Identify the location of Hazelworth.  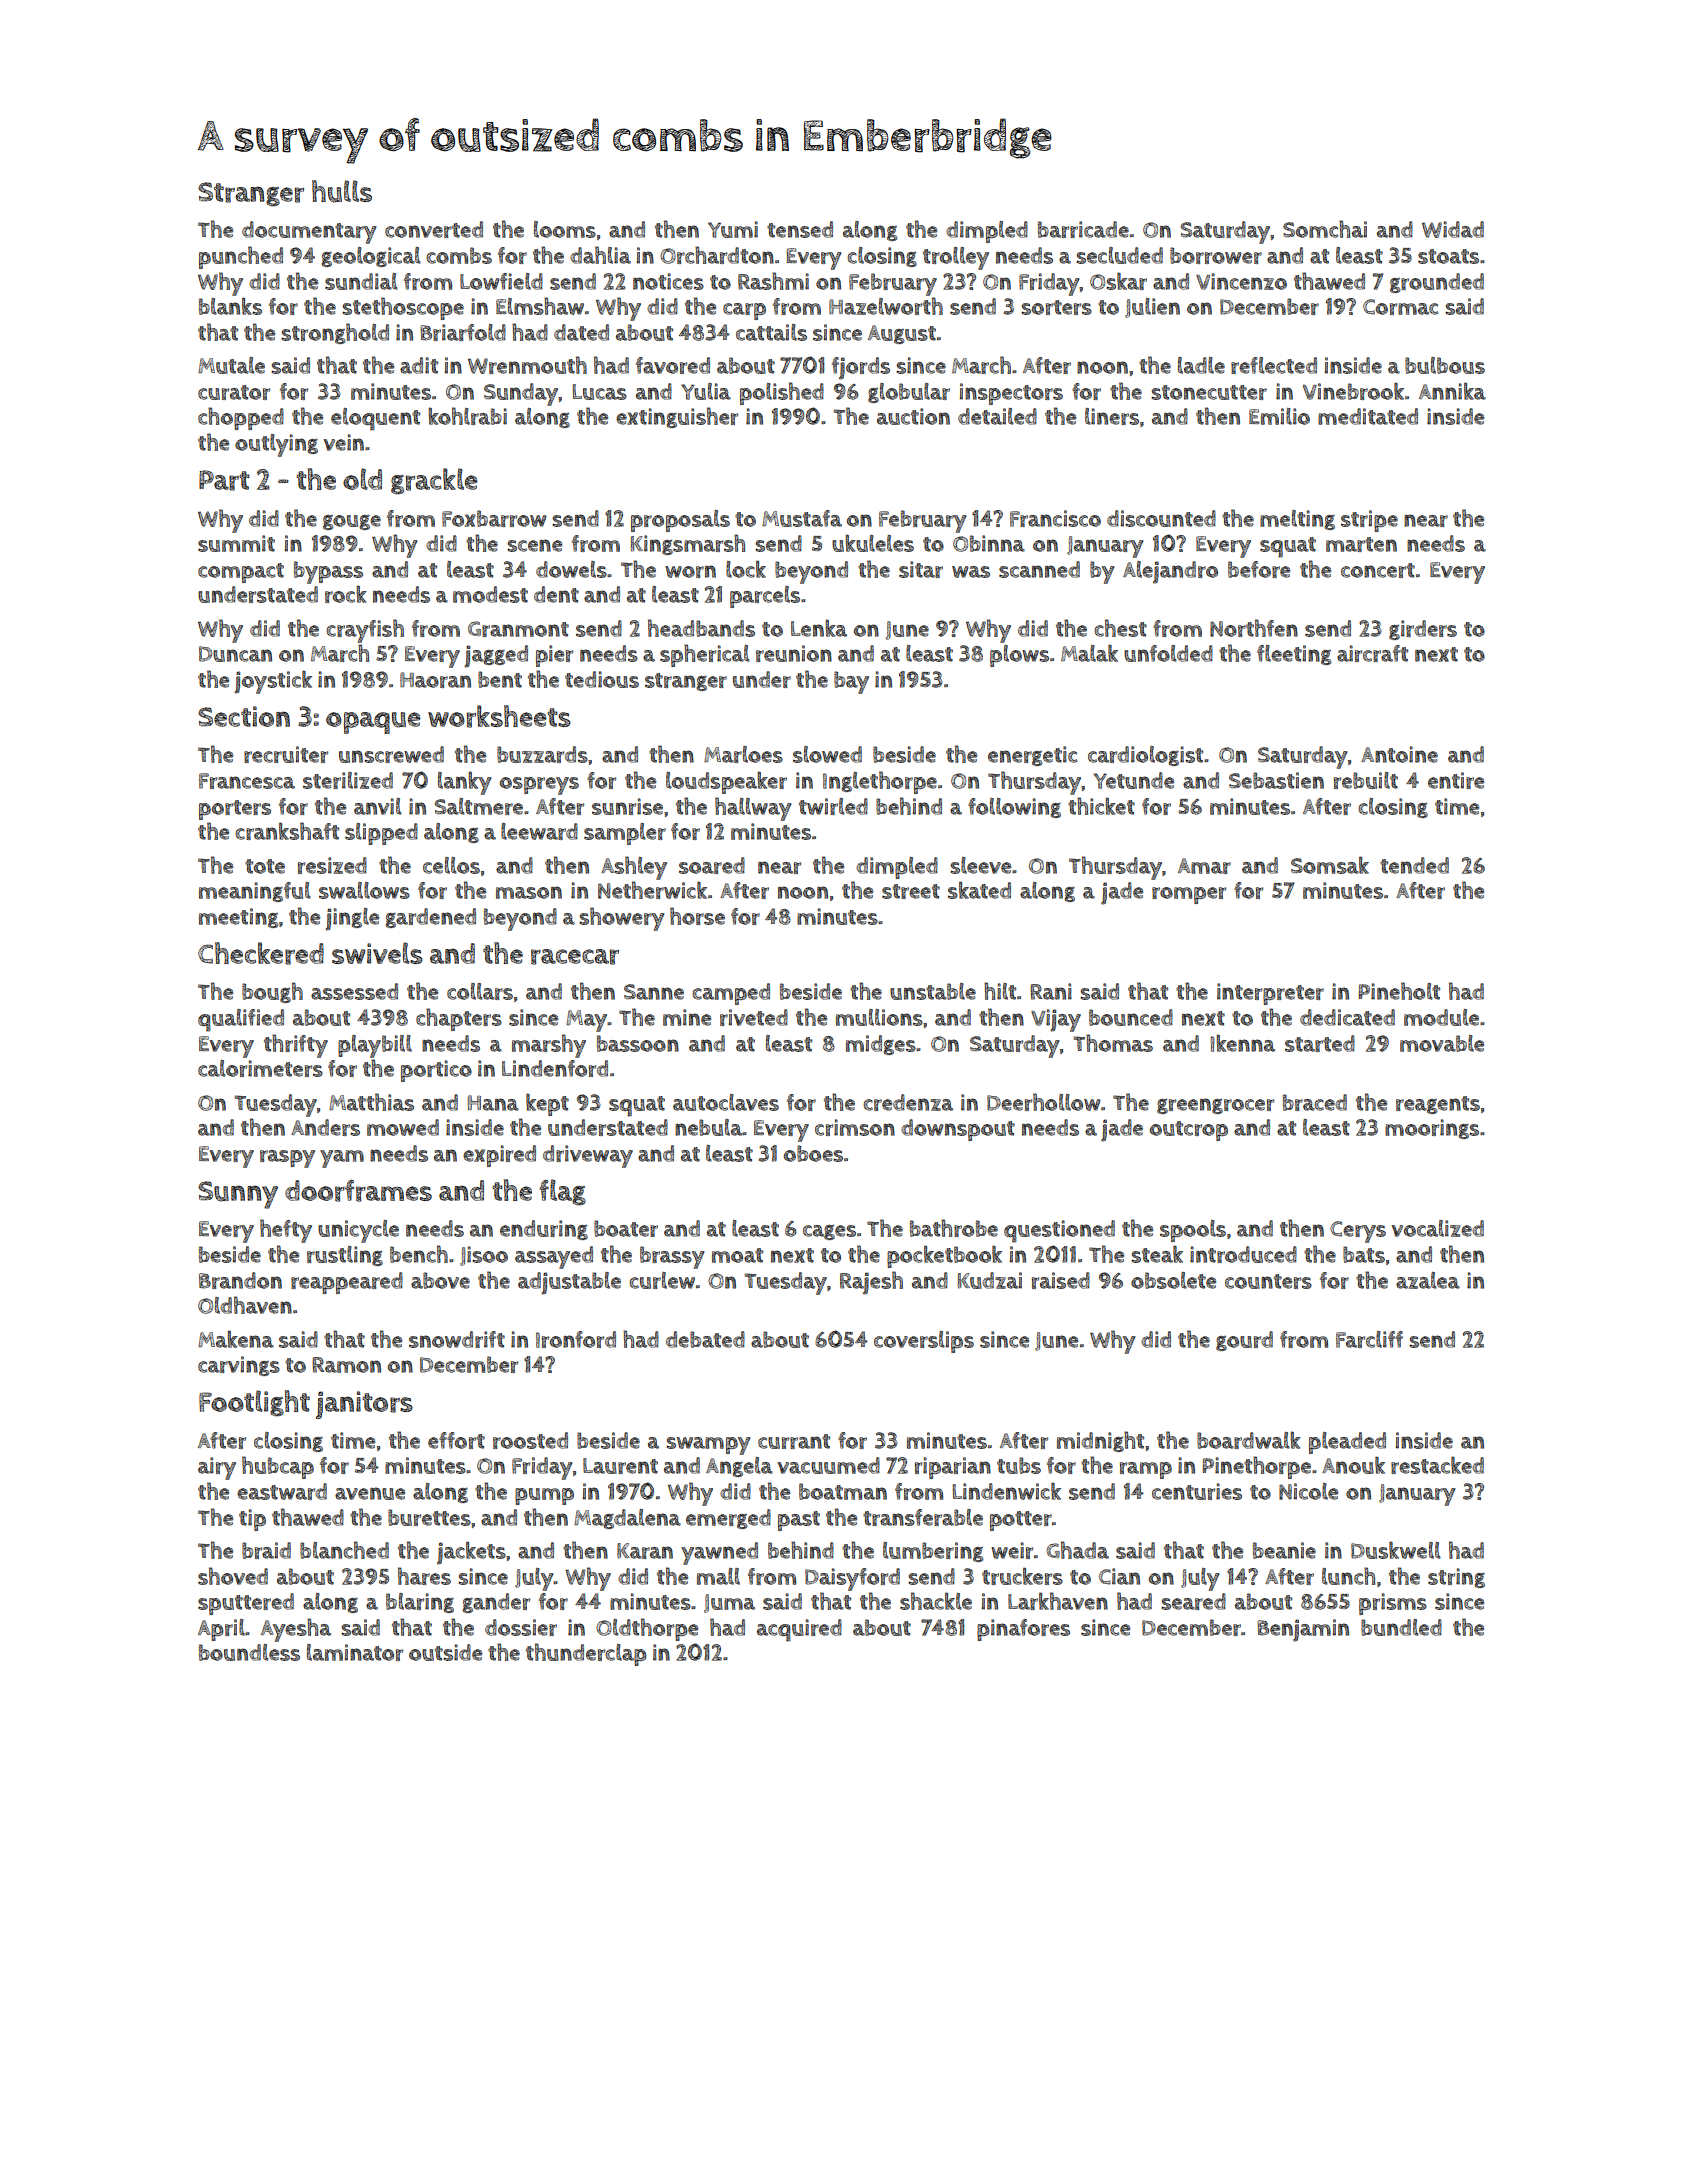
(886, 306).
